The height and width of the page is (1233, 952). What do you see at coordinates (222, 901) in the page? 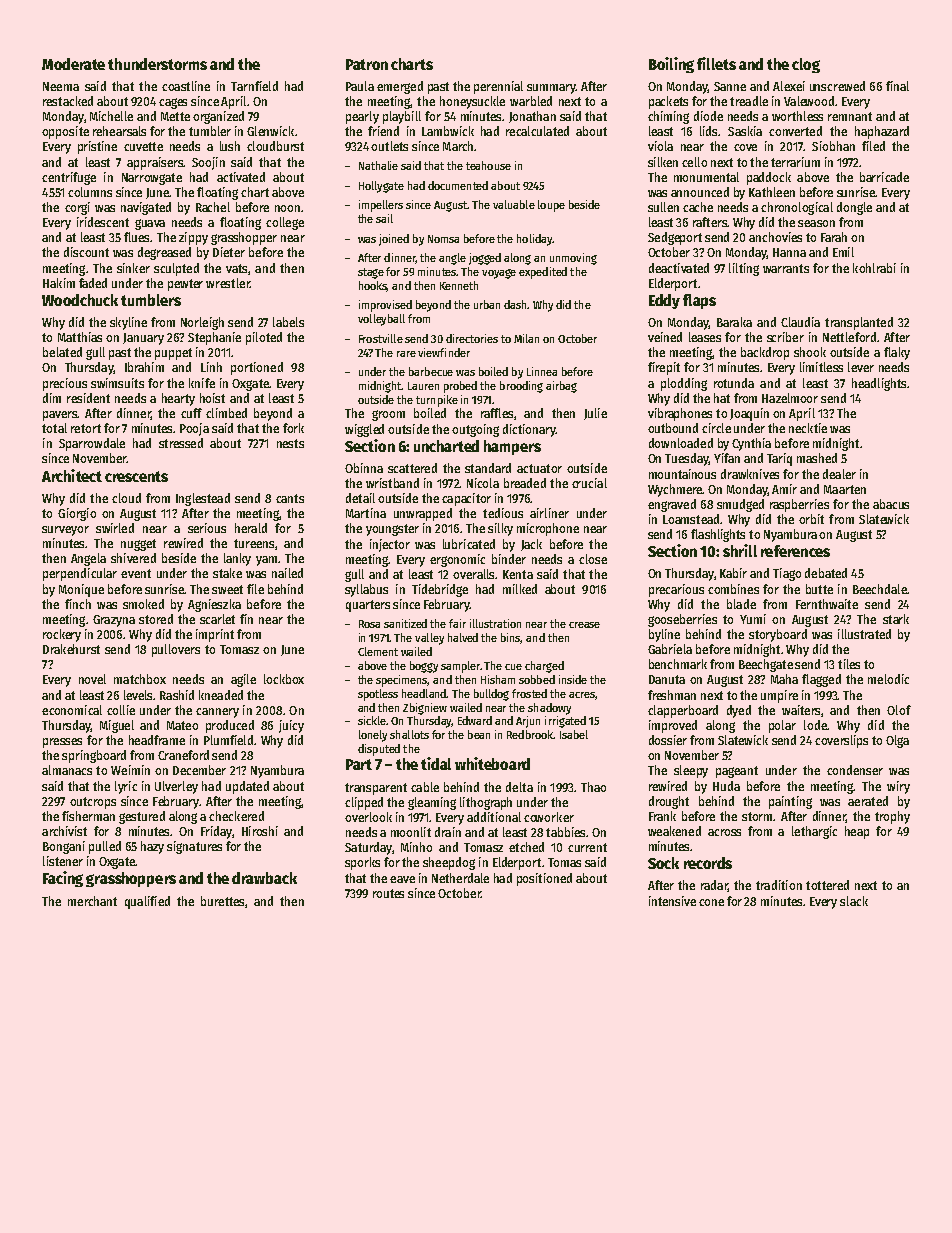
I see `burettes` at bounding box center [222, 901].
